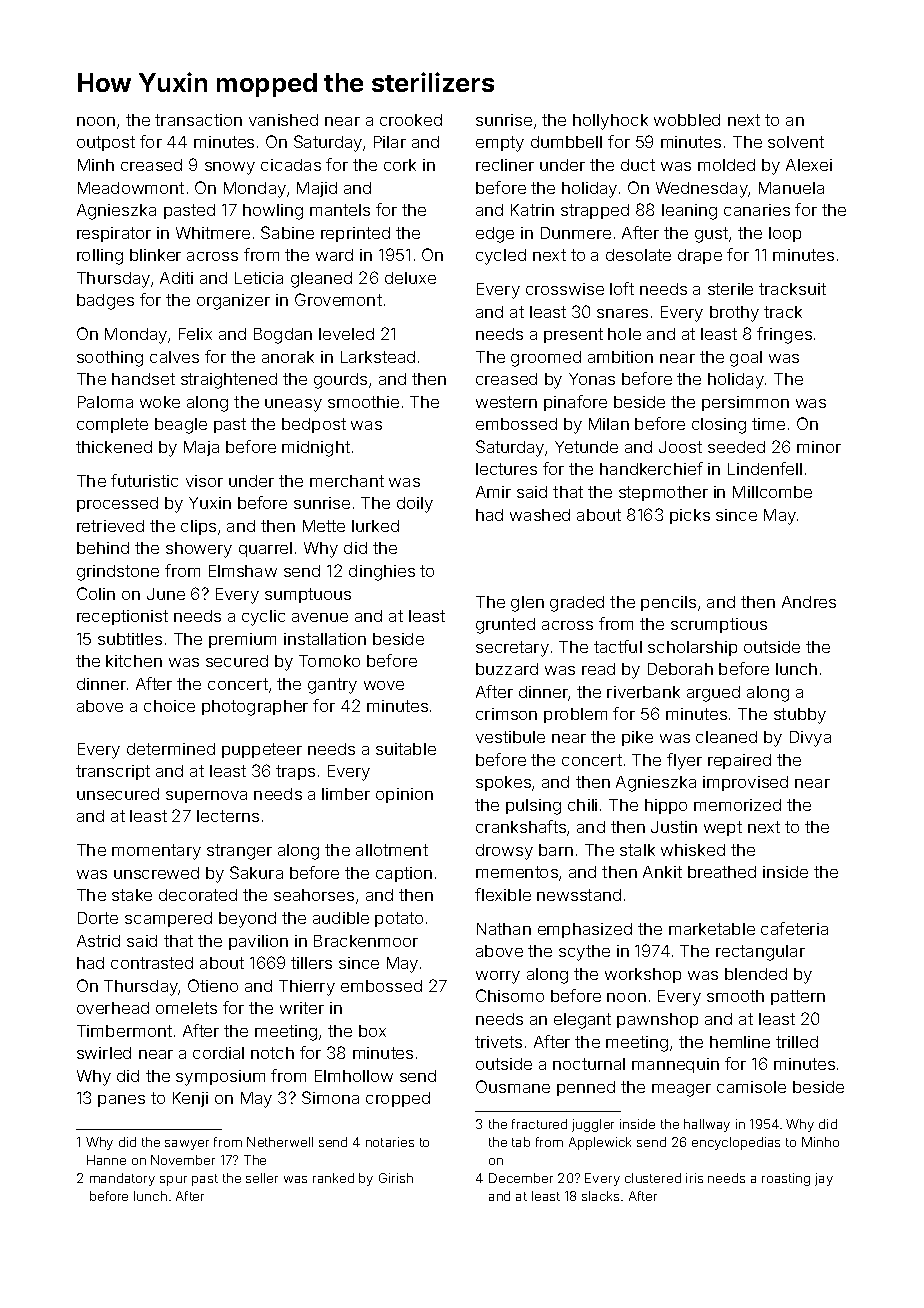 This screenshot has height=1308, width=924. I want to click on contrasted, so click(152, 963).
